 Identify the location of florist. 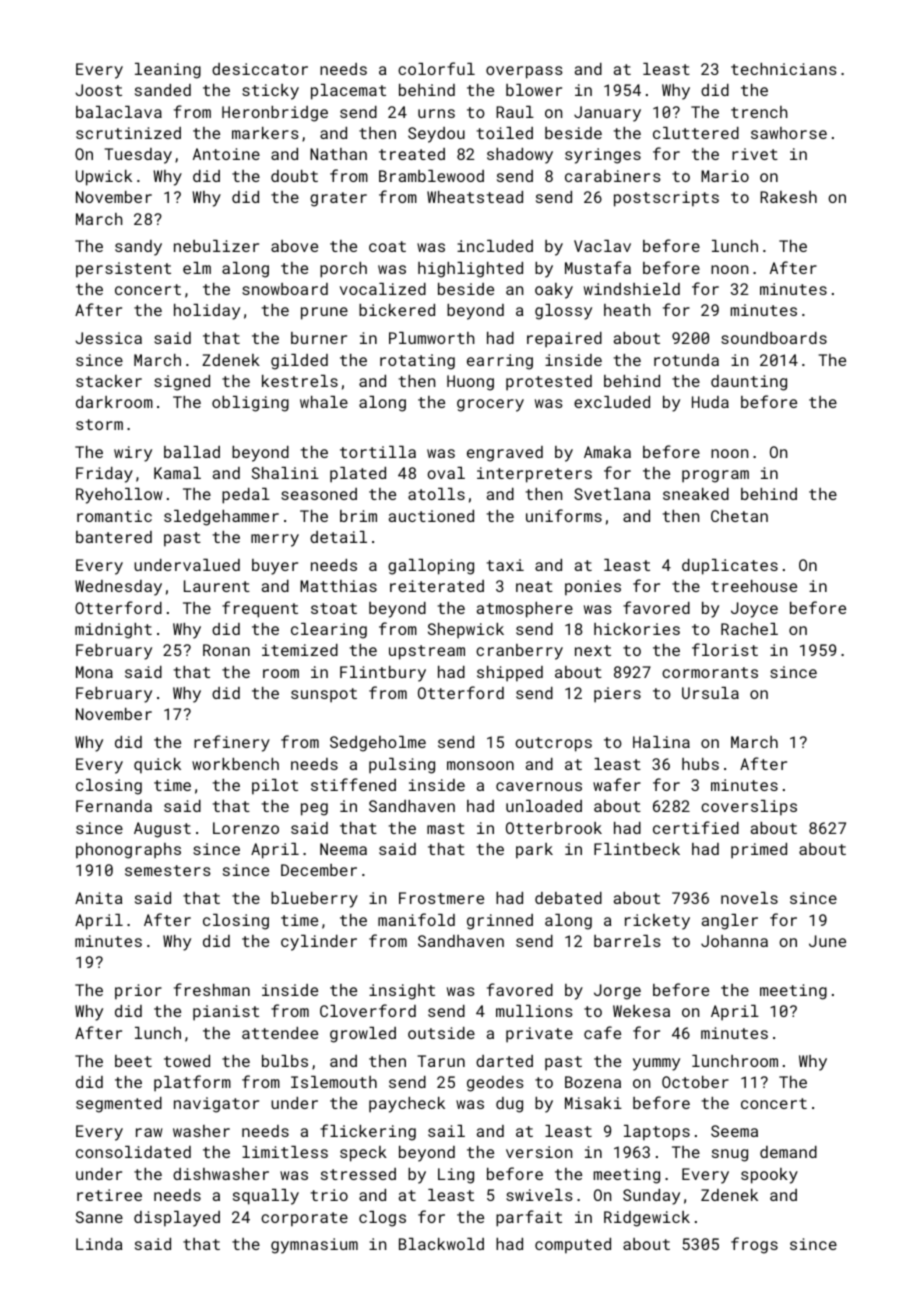
(725, 649).
